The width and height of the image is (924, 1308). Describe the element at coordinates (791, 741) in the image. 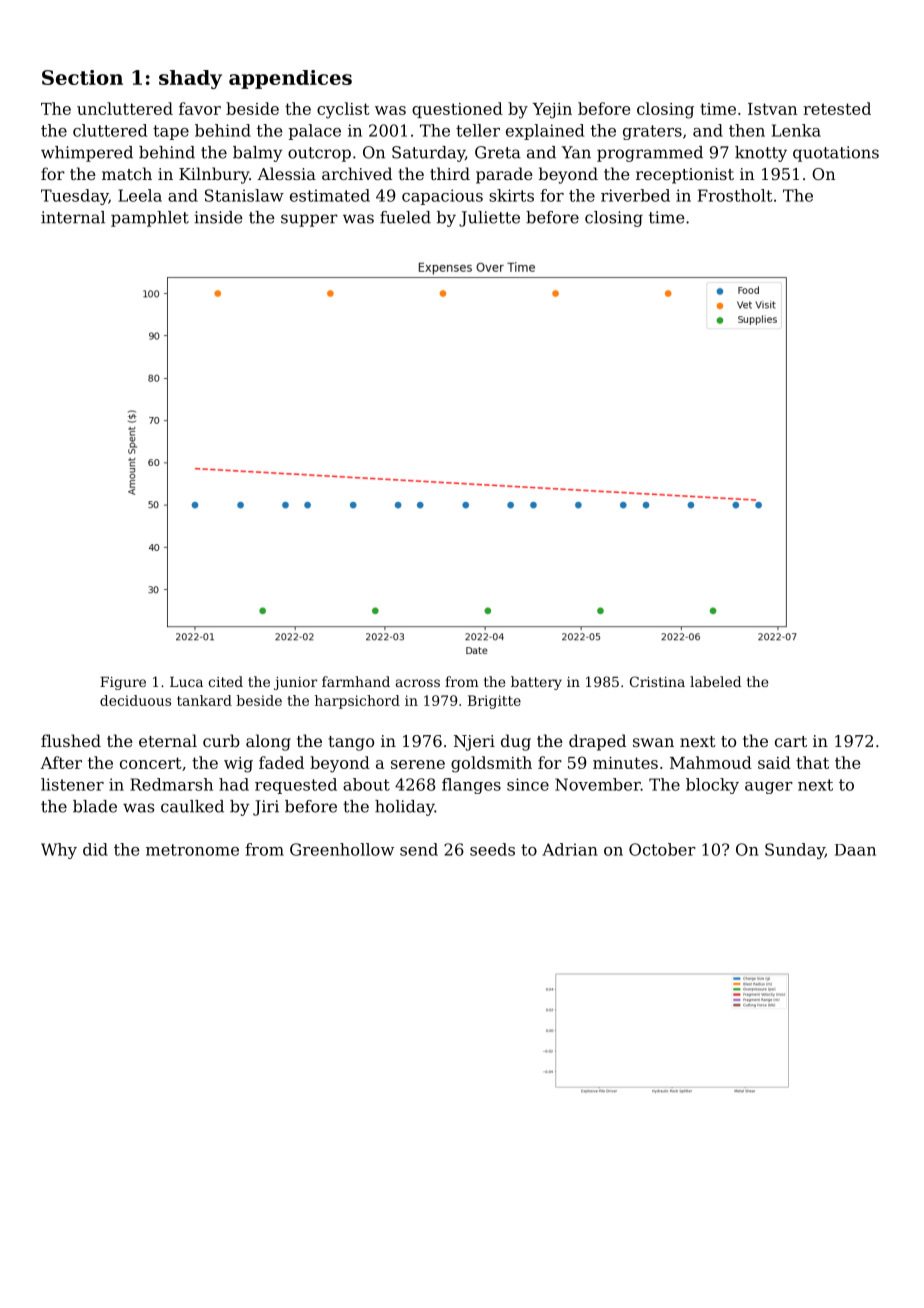

I see `cart` at that location.
